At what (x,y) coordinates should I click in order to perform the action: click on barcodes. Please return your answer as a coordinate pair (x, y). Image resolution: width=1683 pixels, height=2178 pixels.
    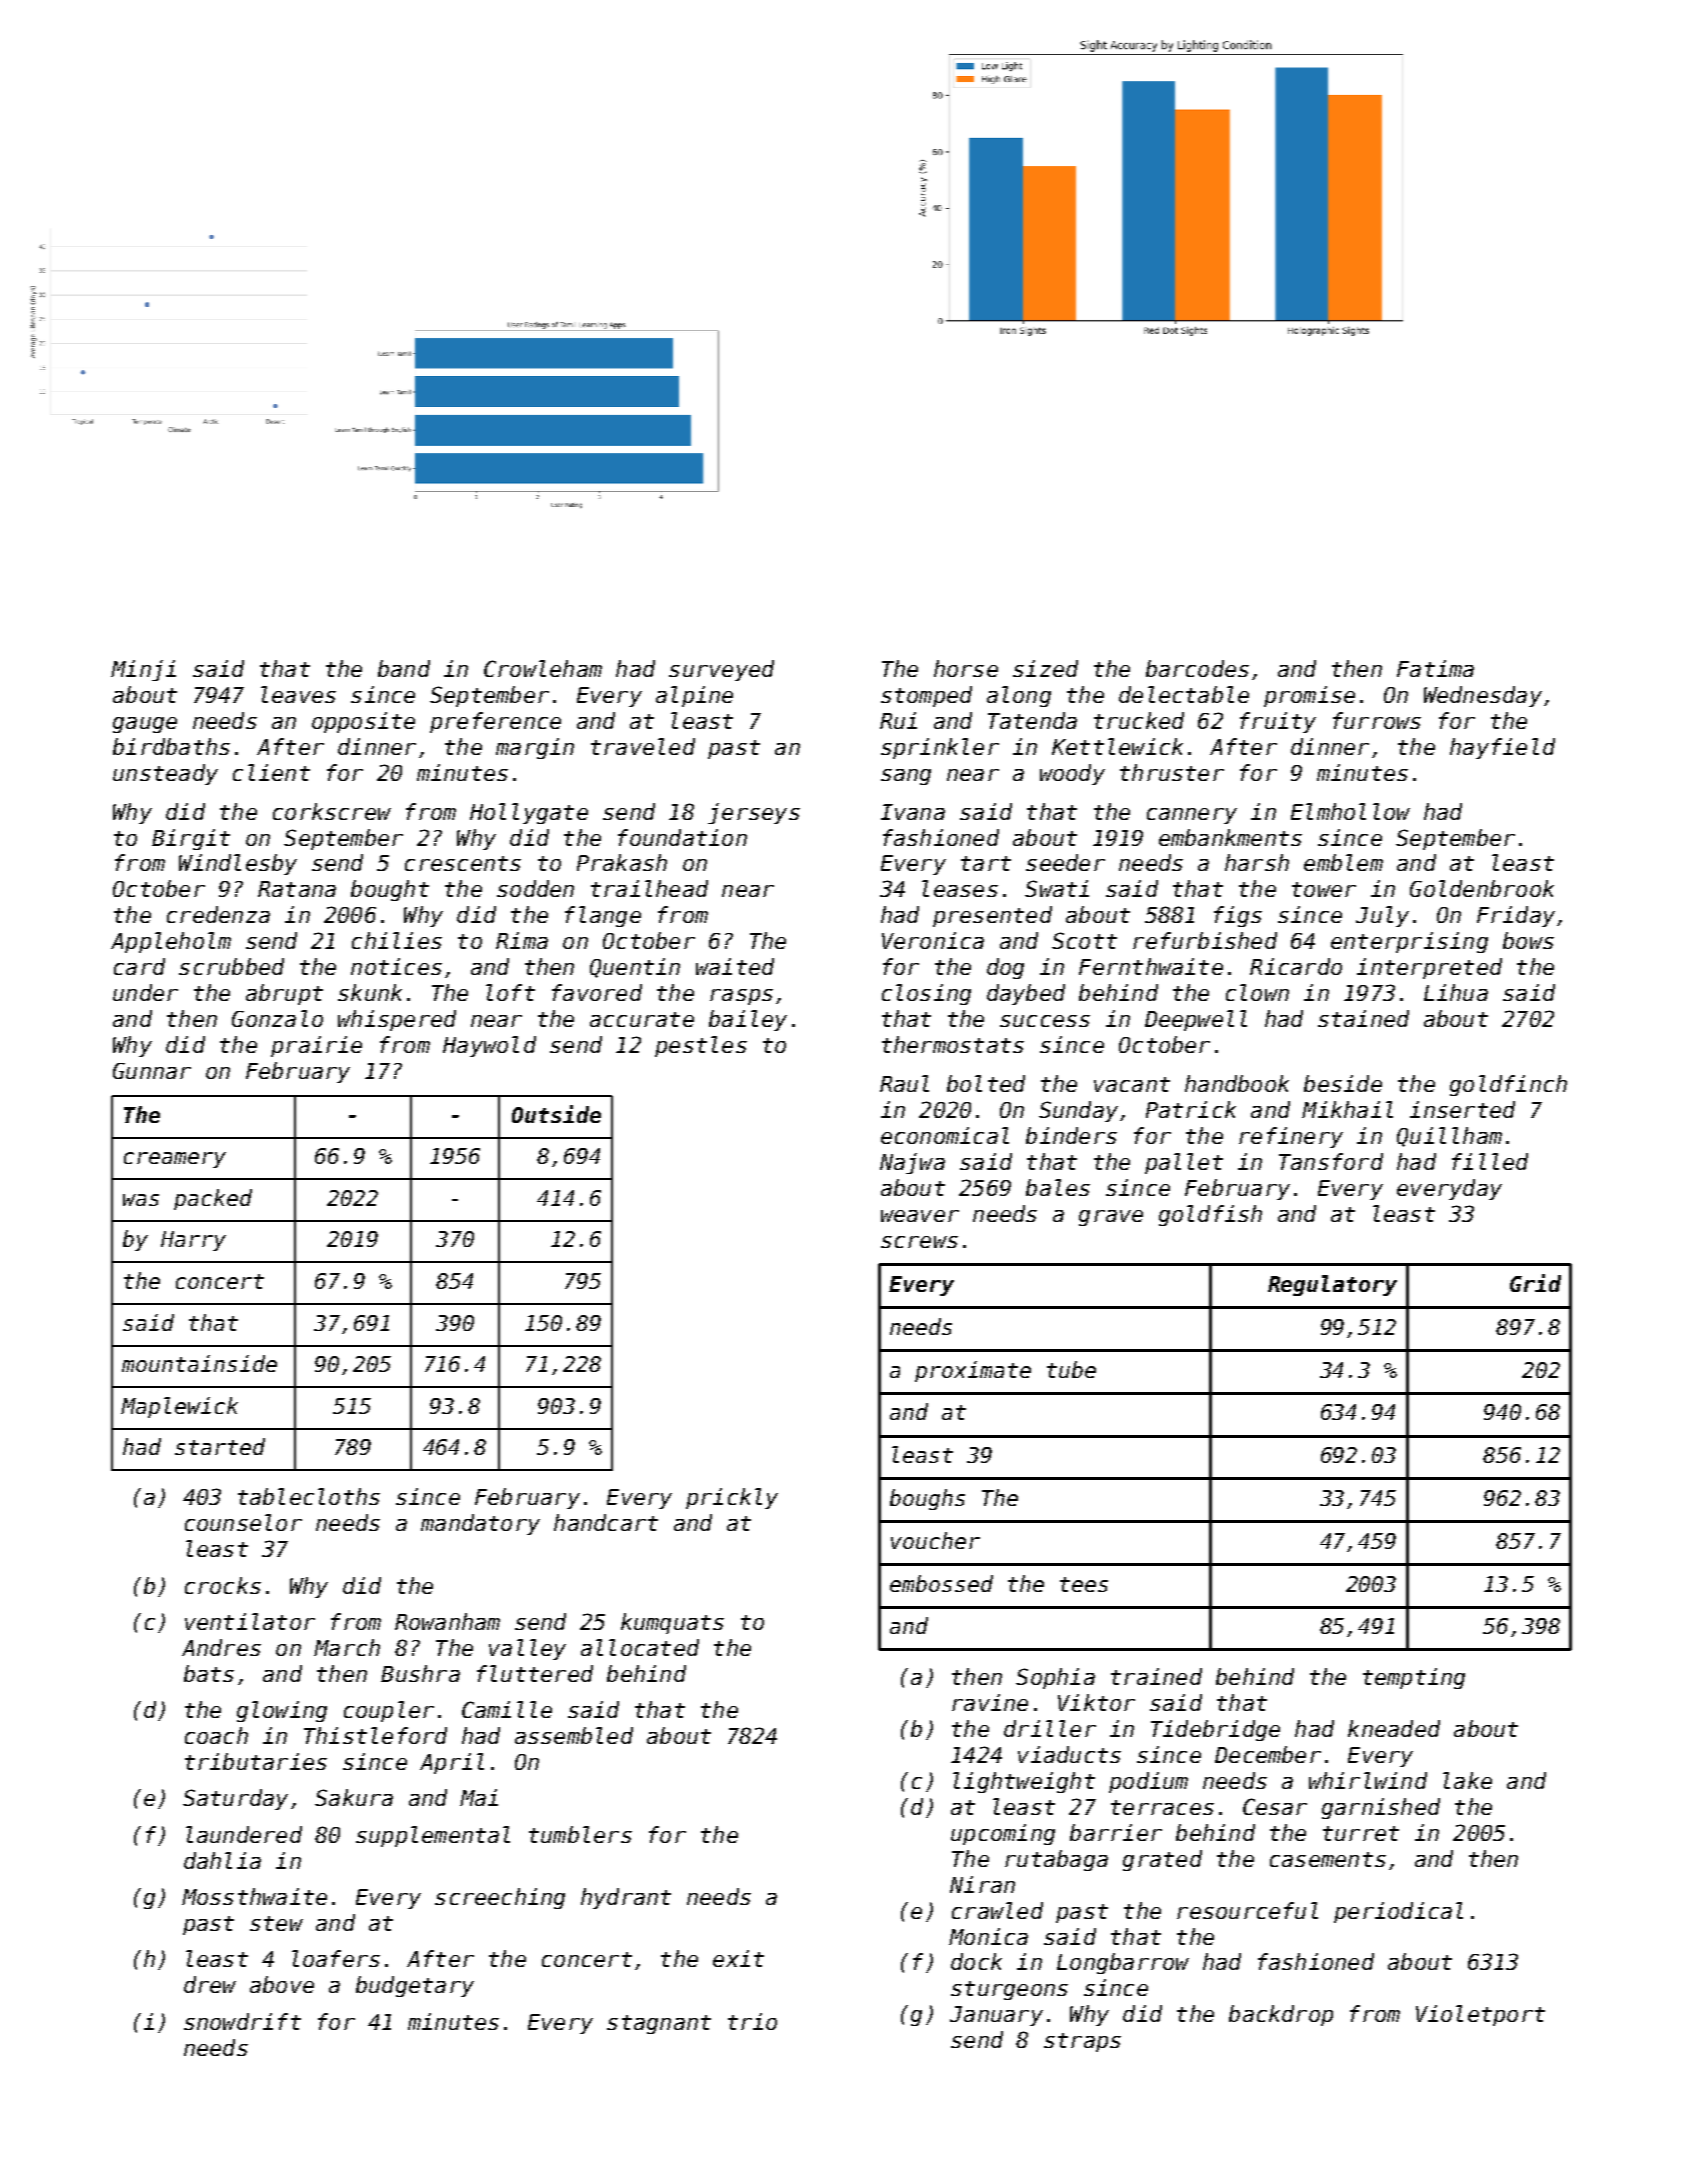
    Looking at the image, I should click on (1197, 668).
